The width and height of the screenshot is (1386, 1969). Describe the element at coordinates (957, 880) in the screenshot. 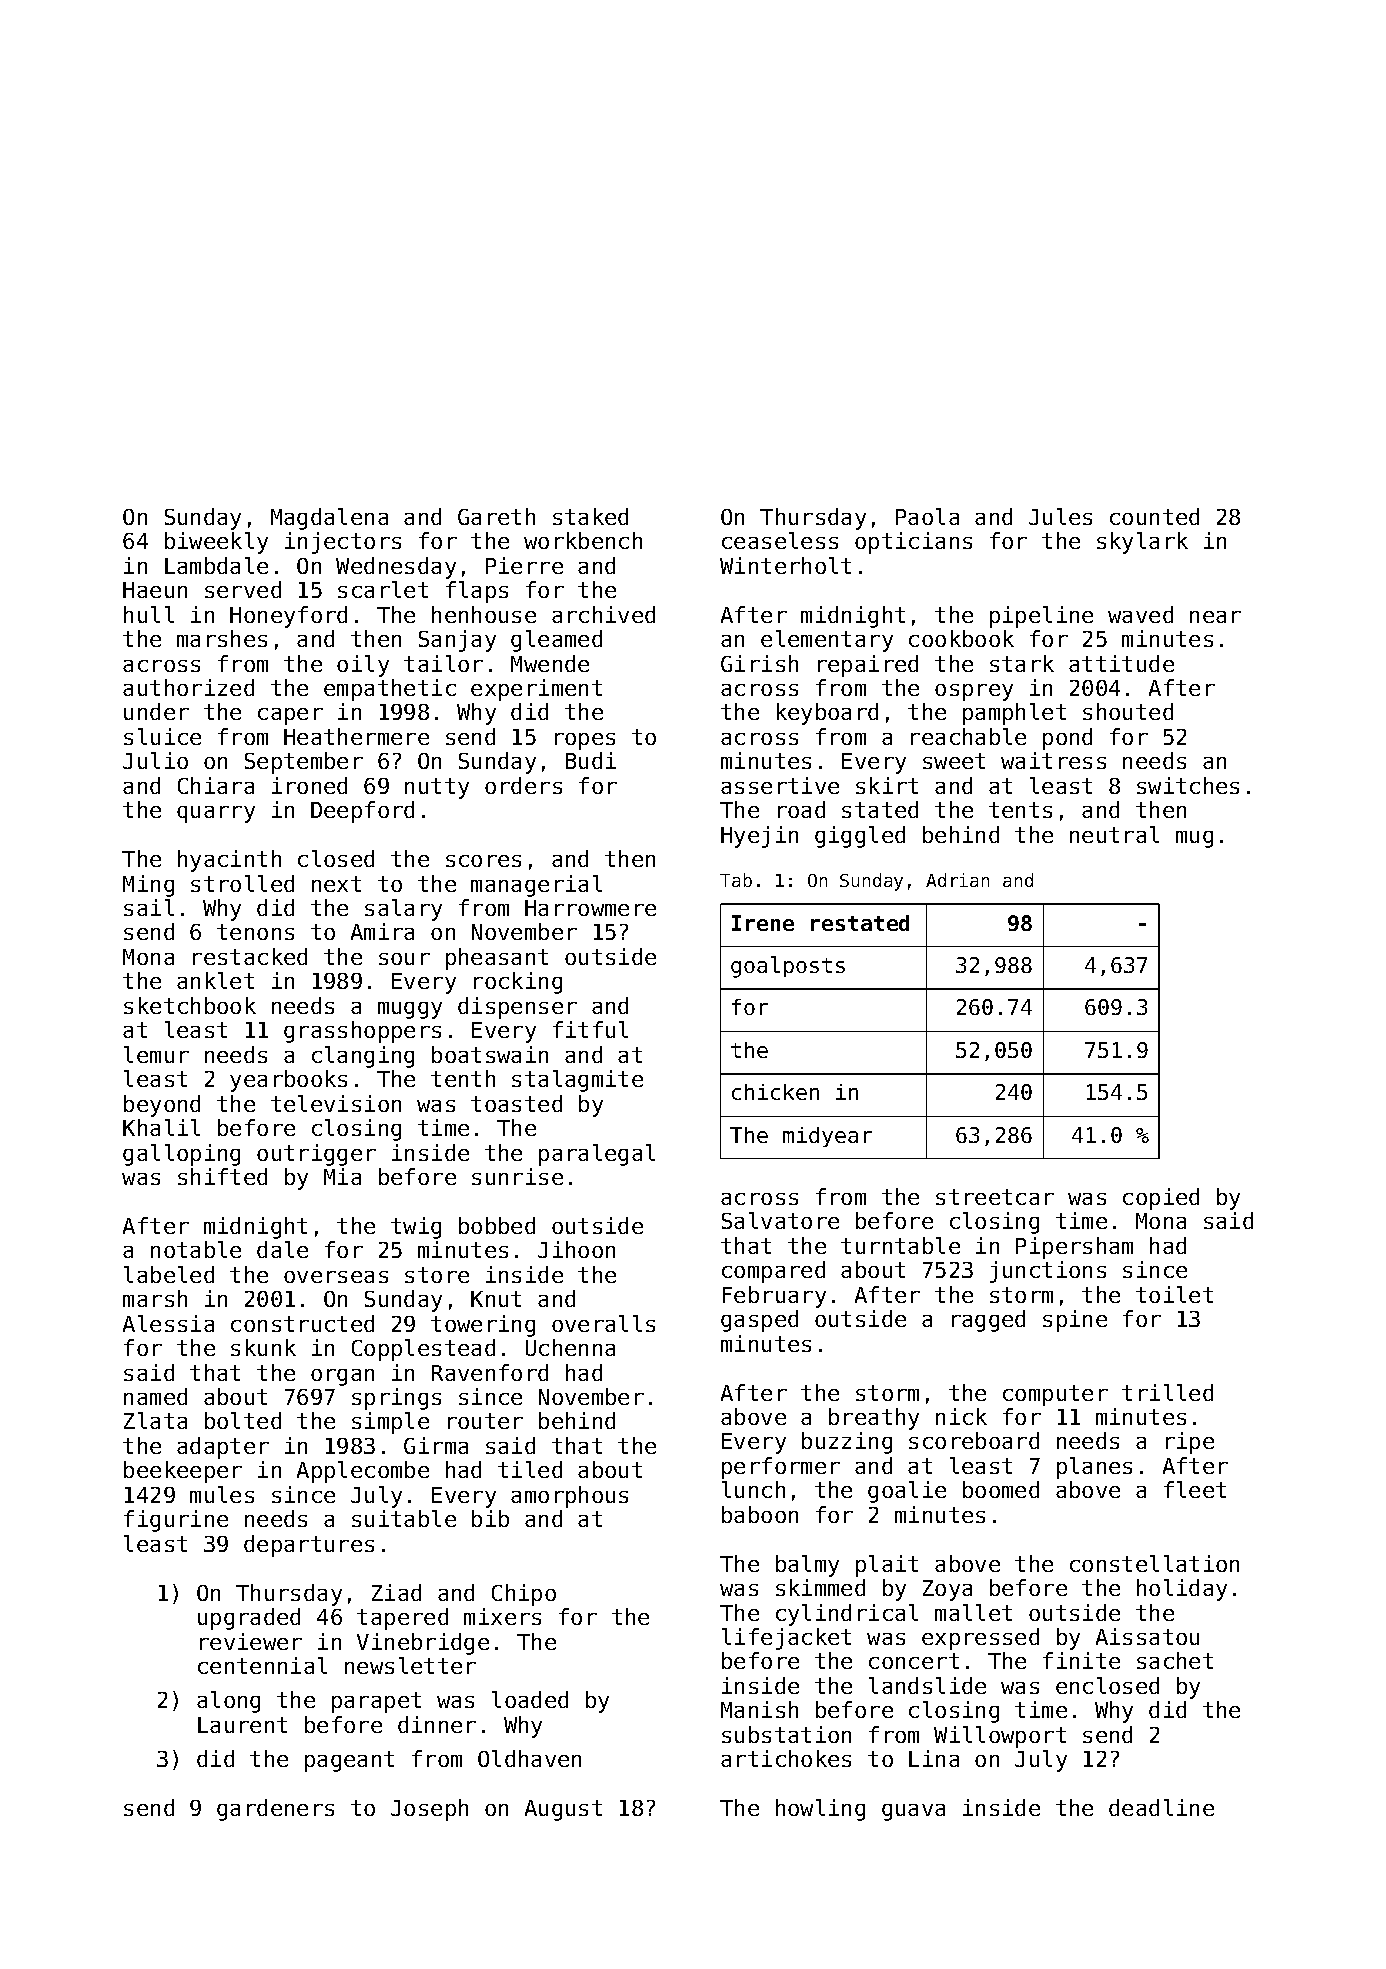

I see `Adrian` at that location.
